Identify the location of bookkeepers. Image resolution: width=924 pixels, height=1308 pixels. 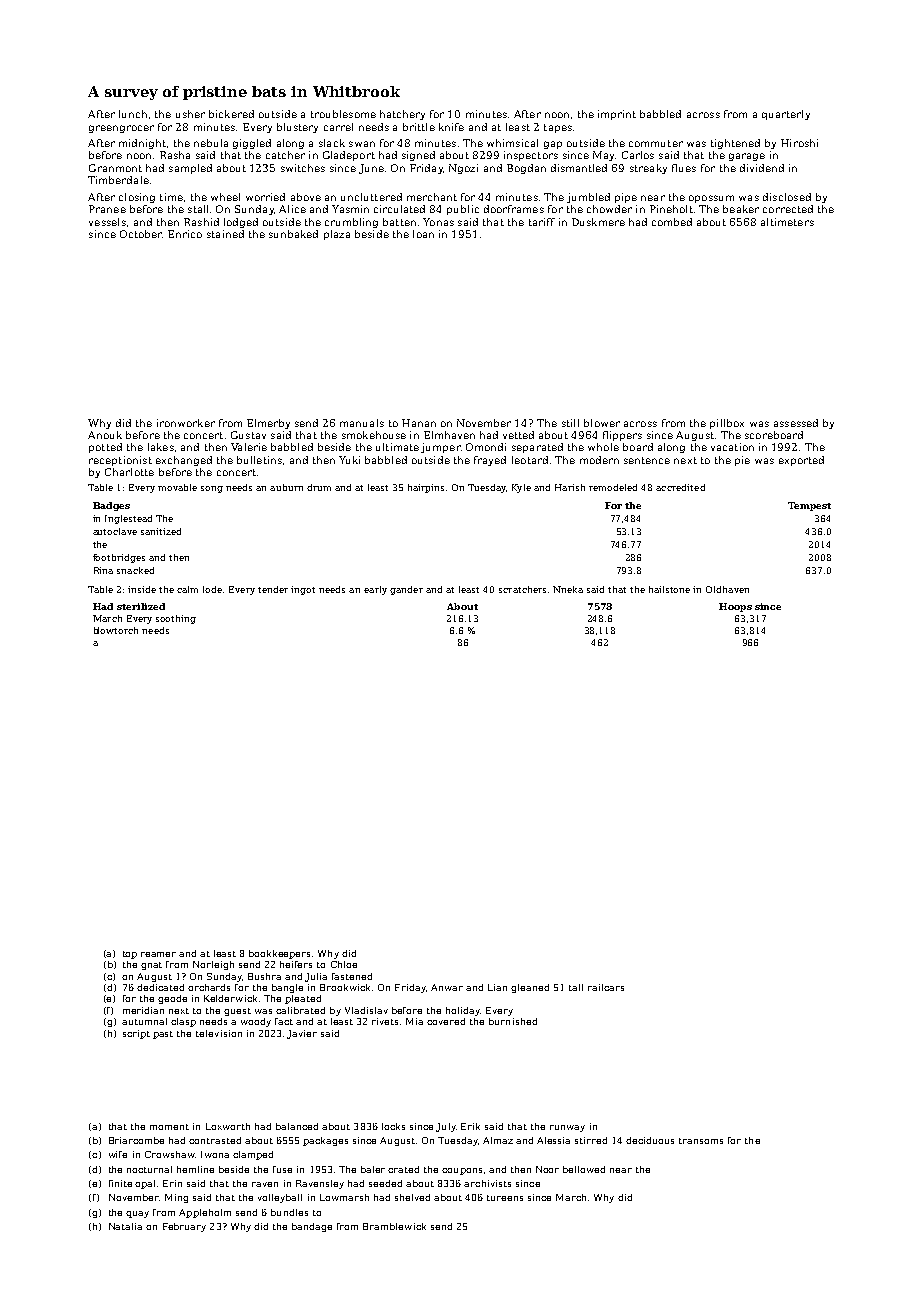
(279, 954).
